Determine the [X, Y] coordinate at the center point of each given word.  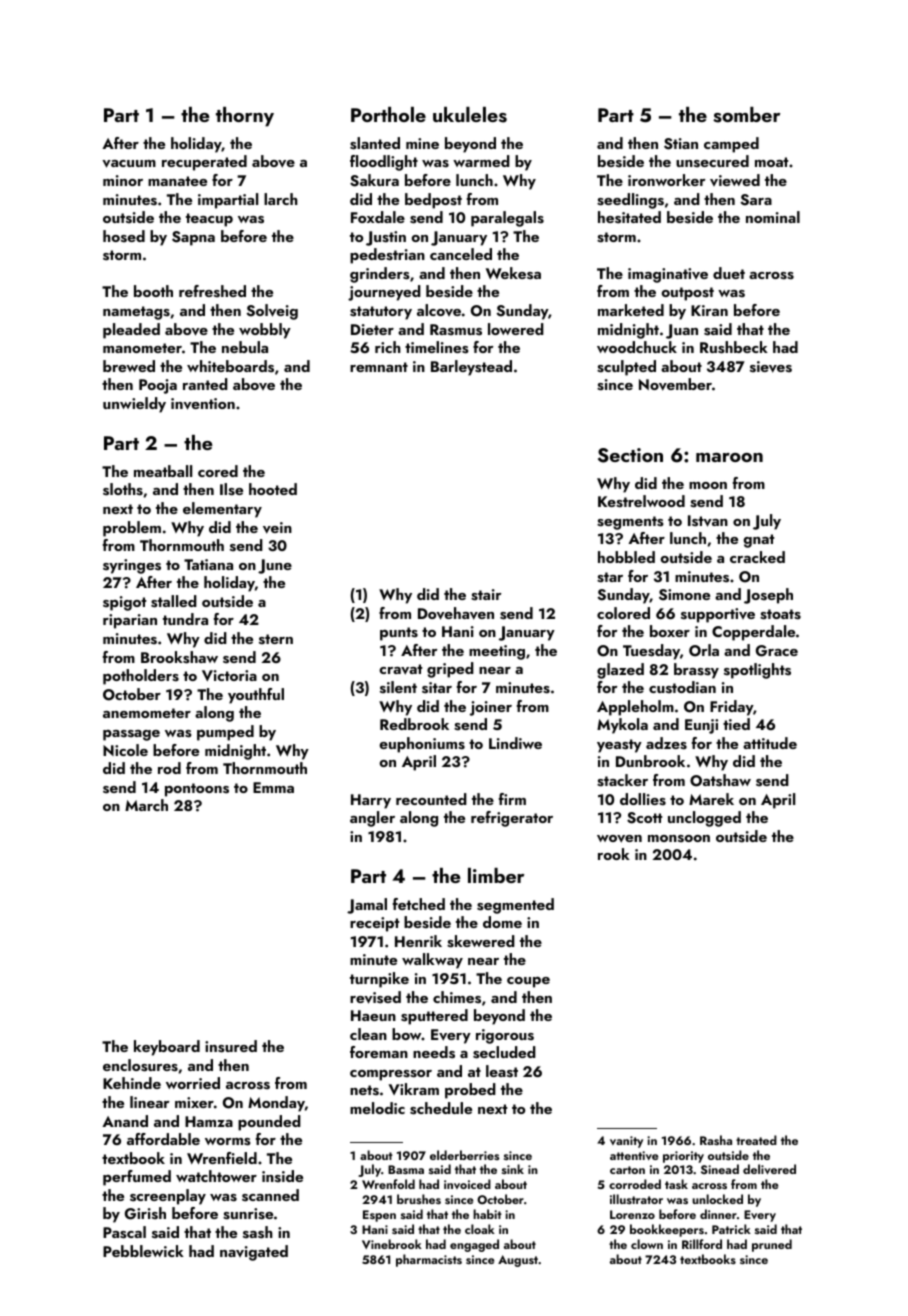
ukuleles [470, 115]
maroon [729, 457]
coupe [528, 982]
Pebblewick [143, 1251]
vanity [626, 1142]
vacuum [129, 164]
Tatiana [208, 564]
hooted [273, 489]
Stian [681, 144]
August [518, 1261]
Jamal [367, 906]
